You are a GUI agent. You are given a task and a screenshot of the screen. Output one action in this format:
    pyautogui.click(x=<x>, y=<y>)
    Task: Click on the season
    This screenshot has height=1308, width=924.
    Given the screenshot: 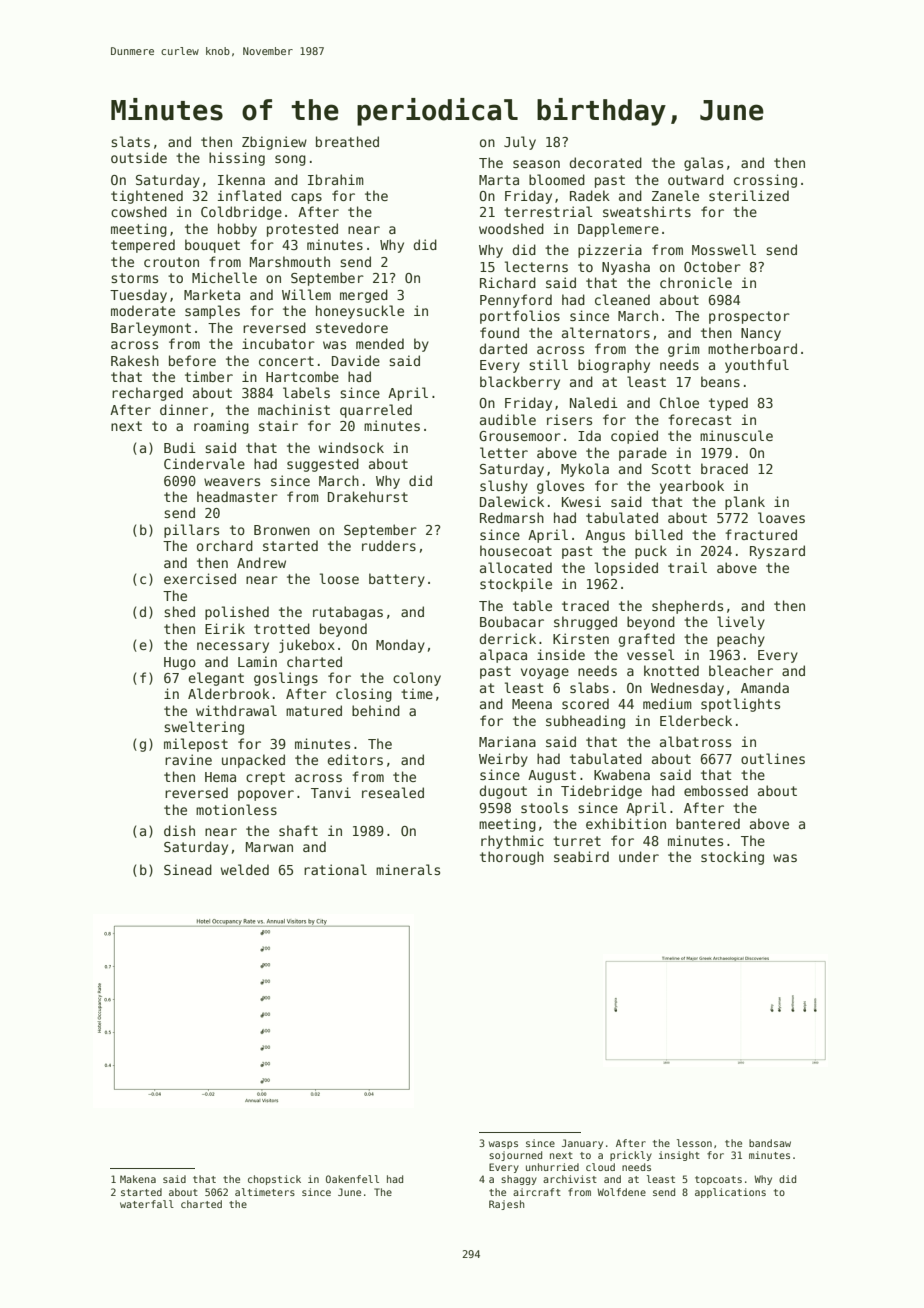 What is the action you would take?
    pyautogui.click(x=536, y=164)
